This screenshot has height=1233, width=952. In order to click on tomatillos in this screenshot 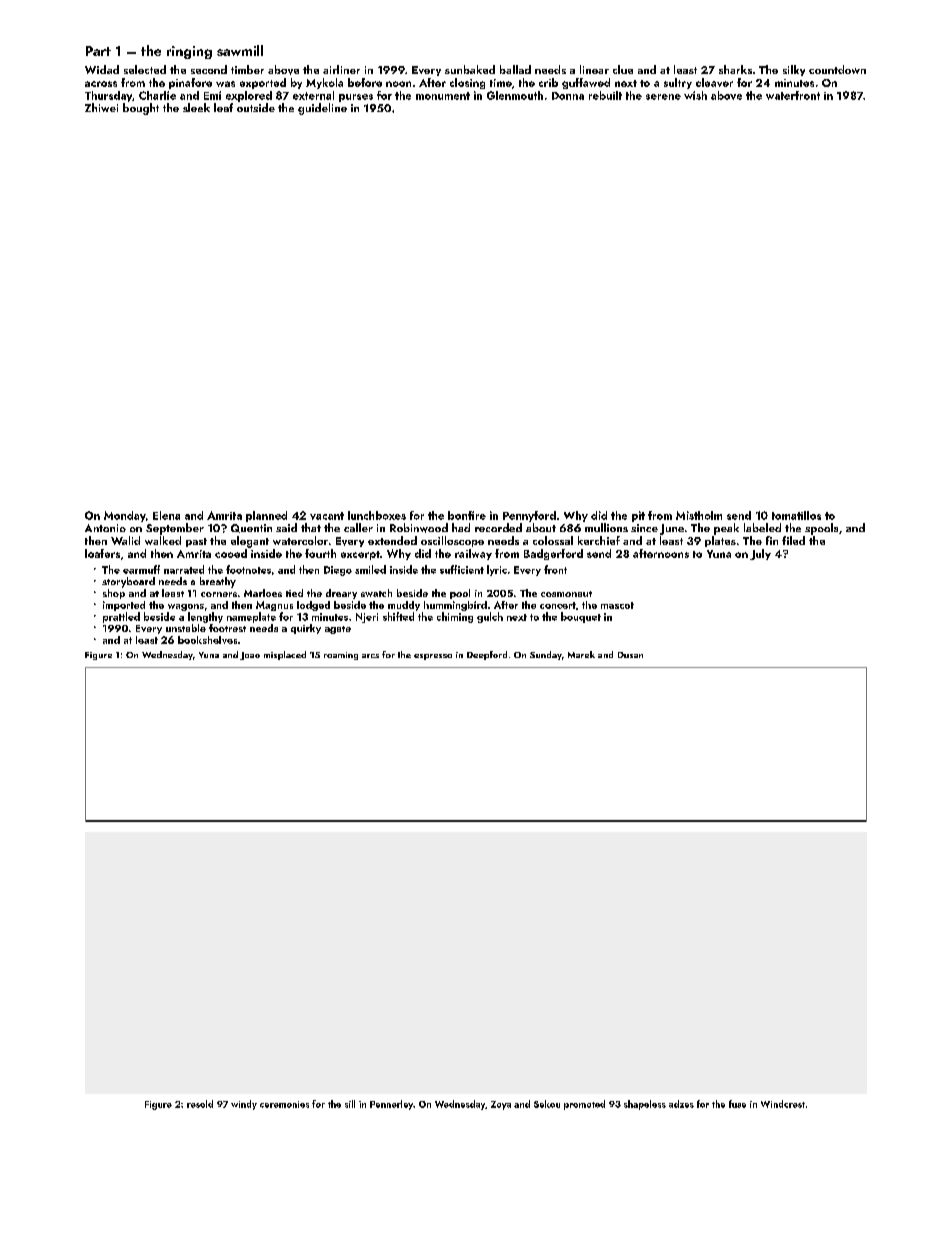, I will do `click(796, 515)`.
